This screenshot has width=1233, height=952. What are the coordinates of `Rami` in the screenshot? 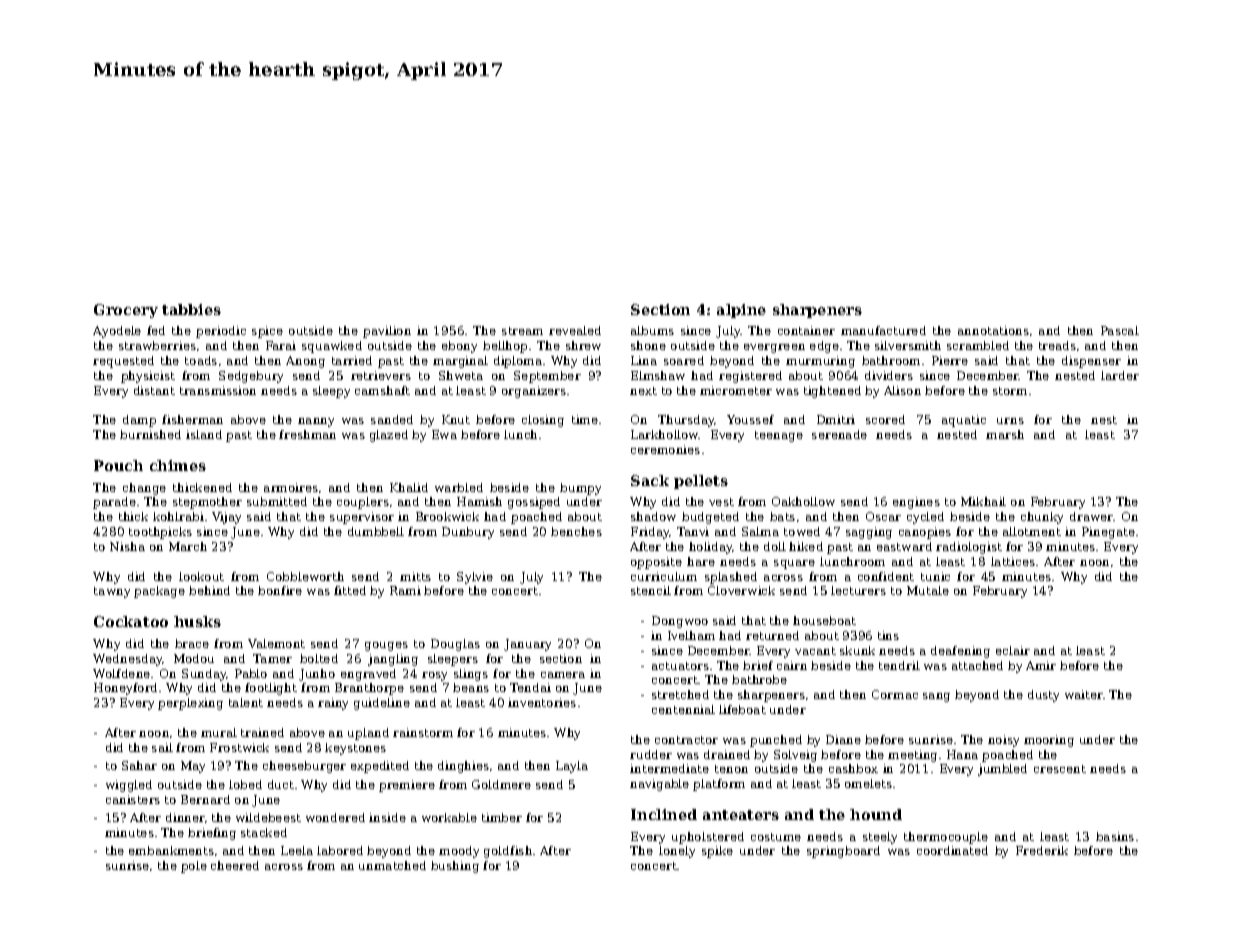 It's located at (405, 590).
